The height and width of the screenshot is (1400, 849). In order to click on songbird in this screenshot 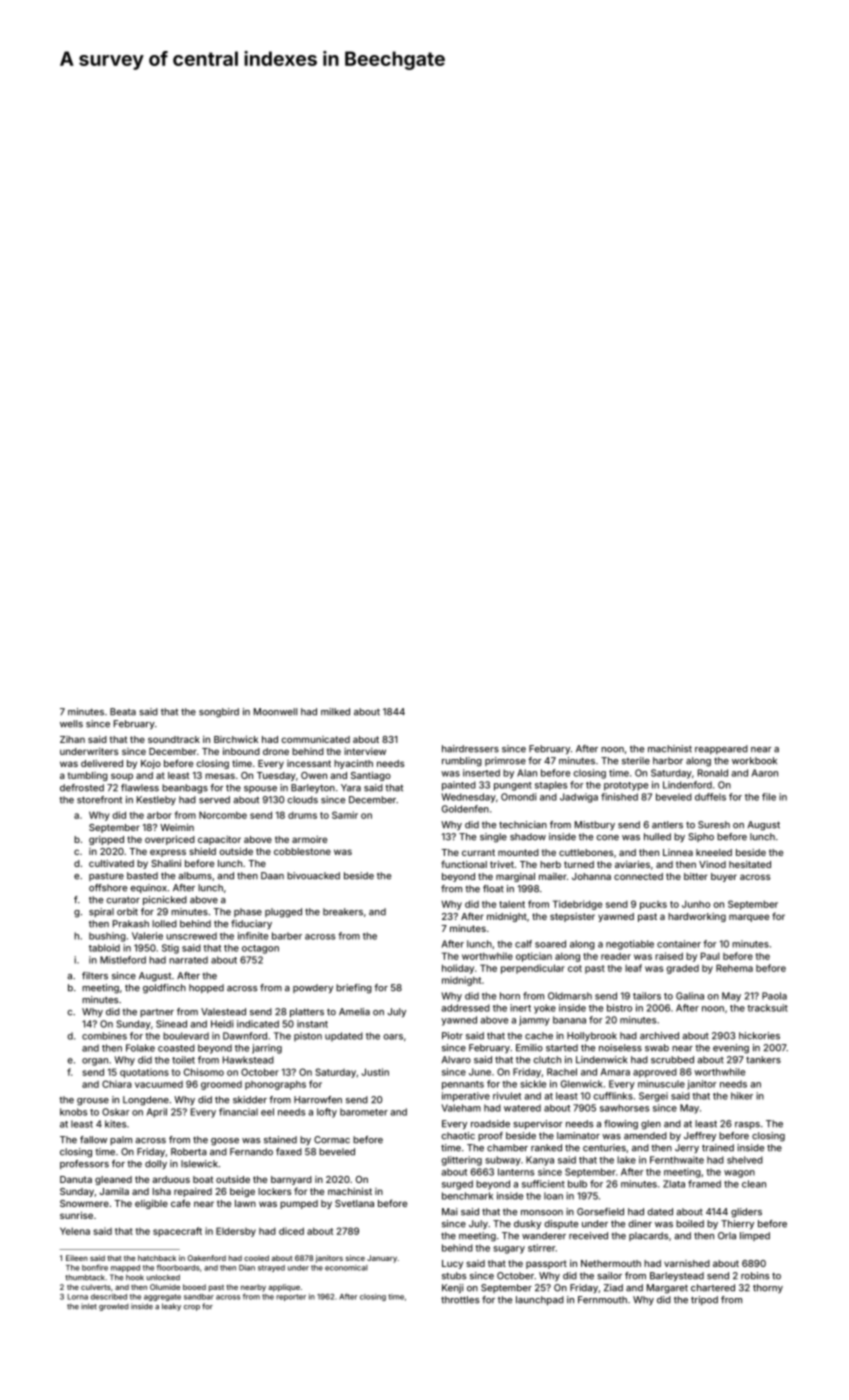, I will do `click(219, 713)`.
